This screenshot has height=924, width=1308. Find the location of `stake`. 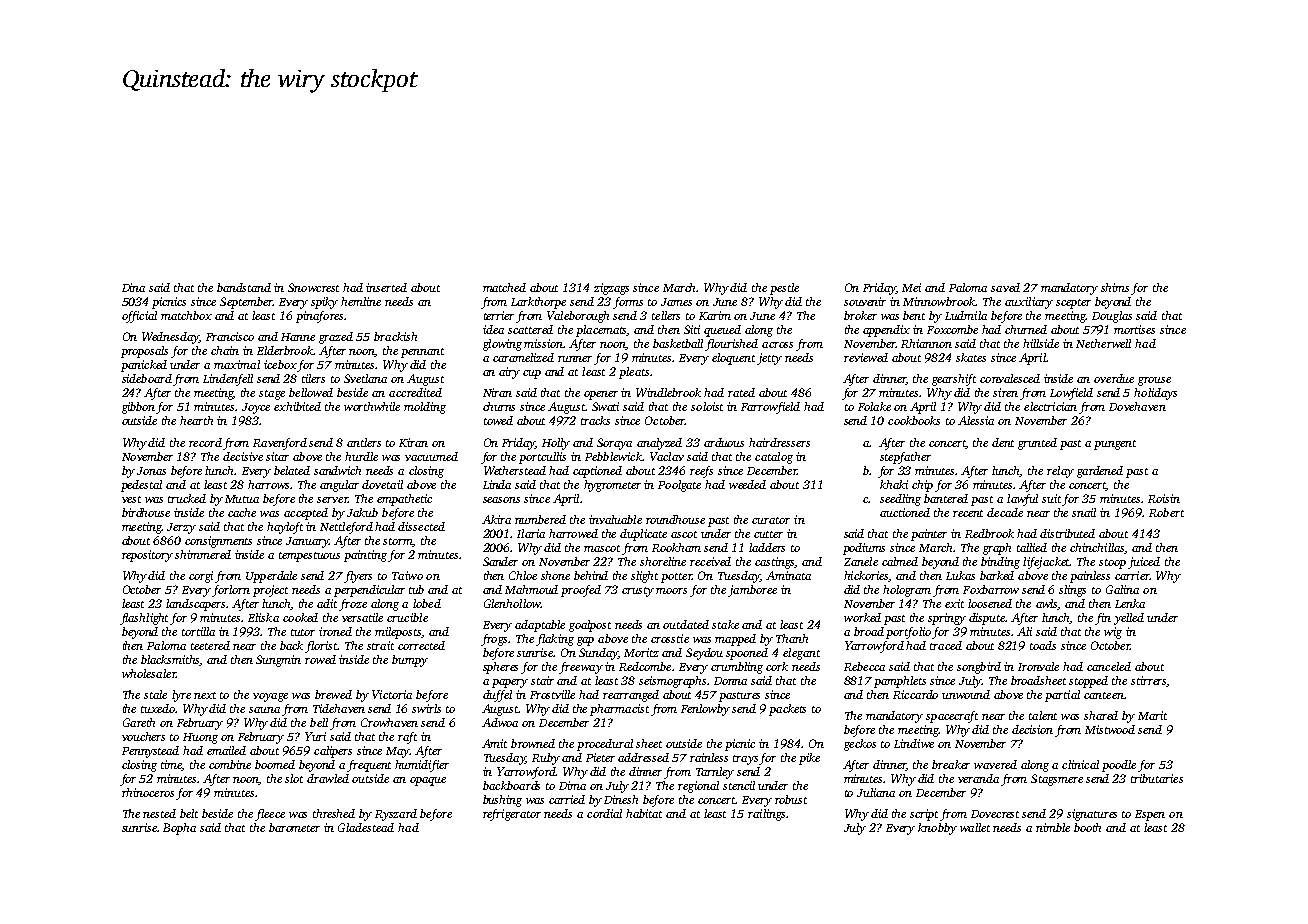

stake is located at coordinates (725, 624).
